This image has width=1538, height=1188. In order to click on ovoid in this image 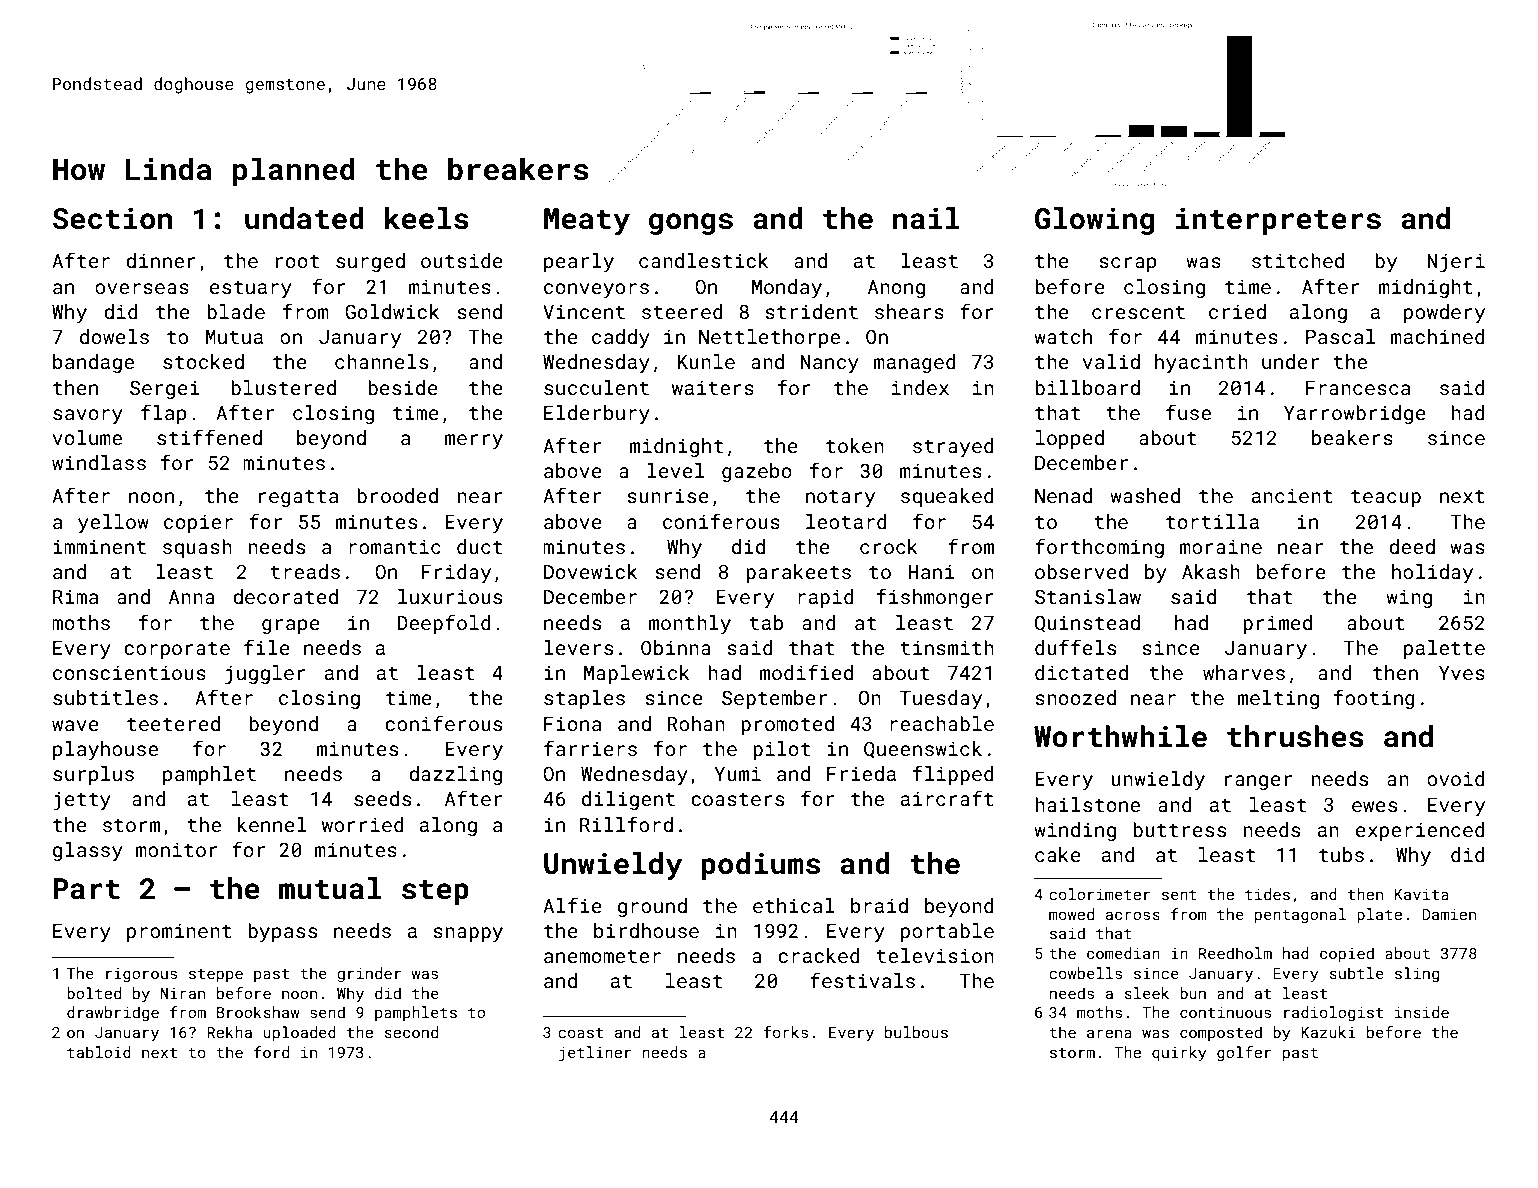, I will do `click(1456, 778)`.
